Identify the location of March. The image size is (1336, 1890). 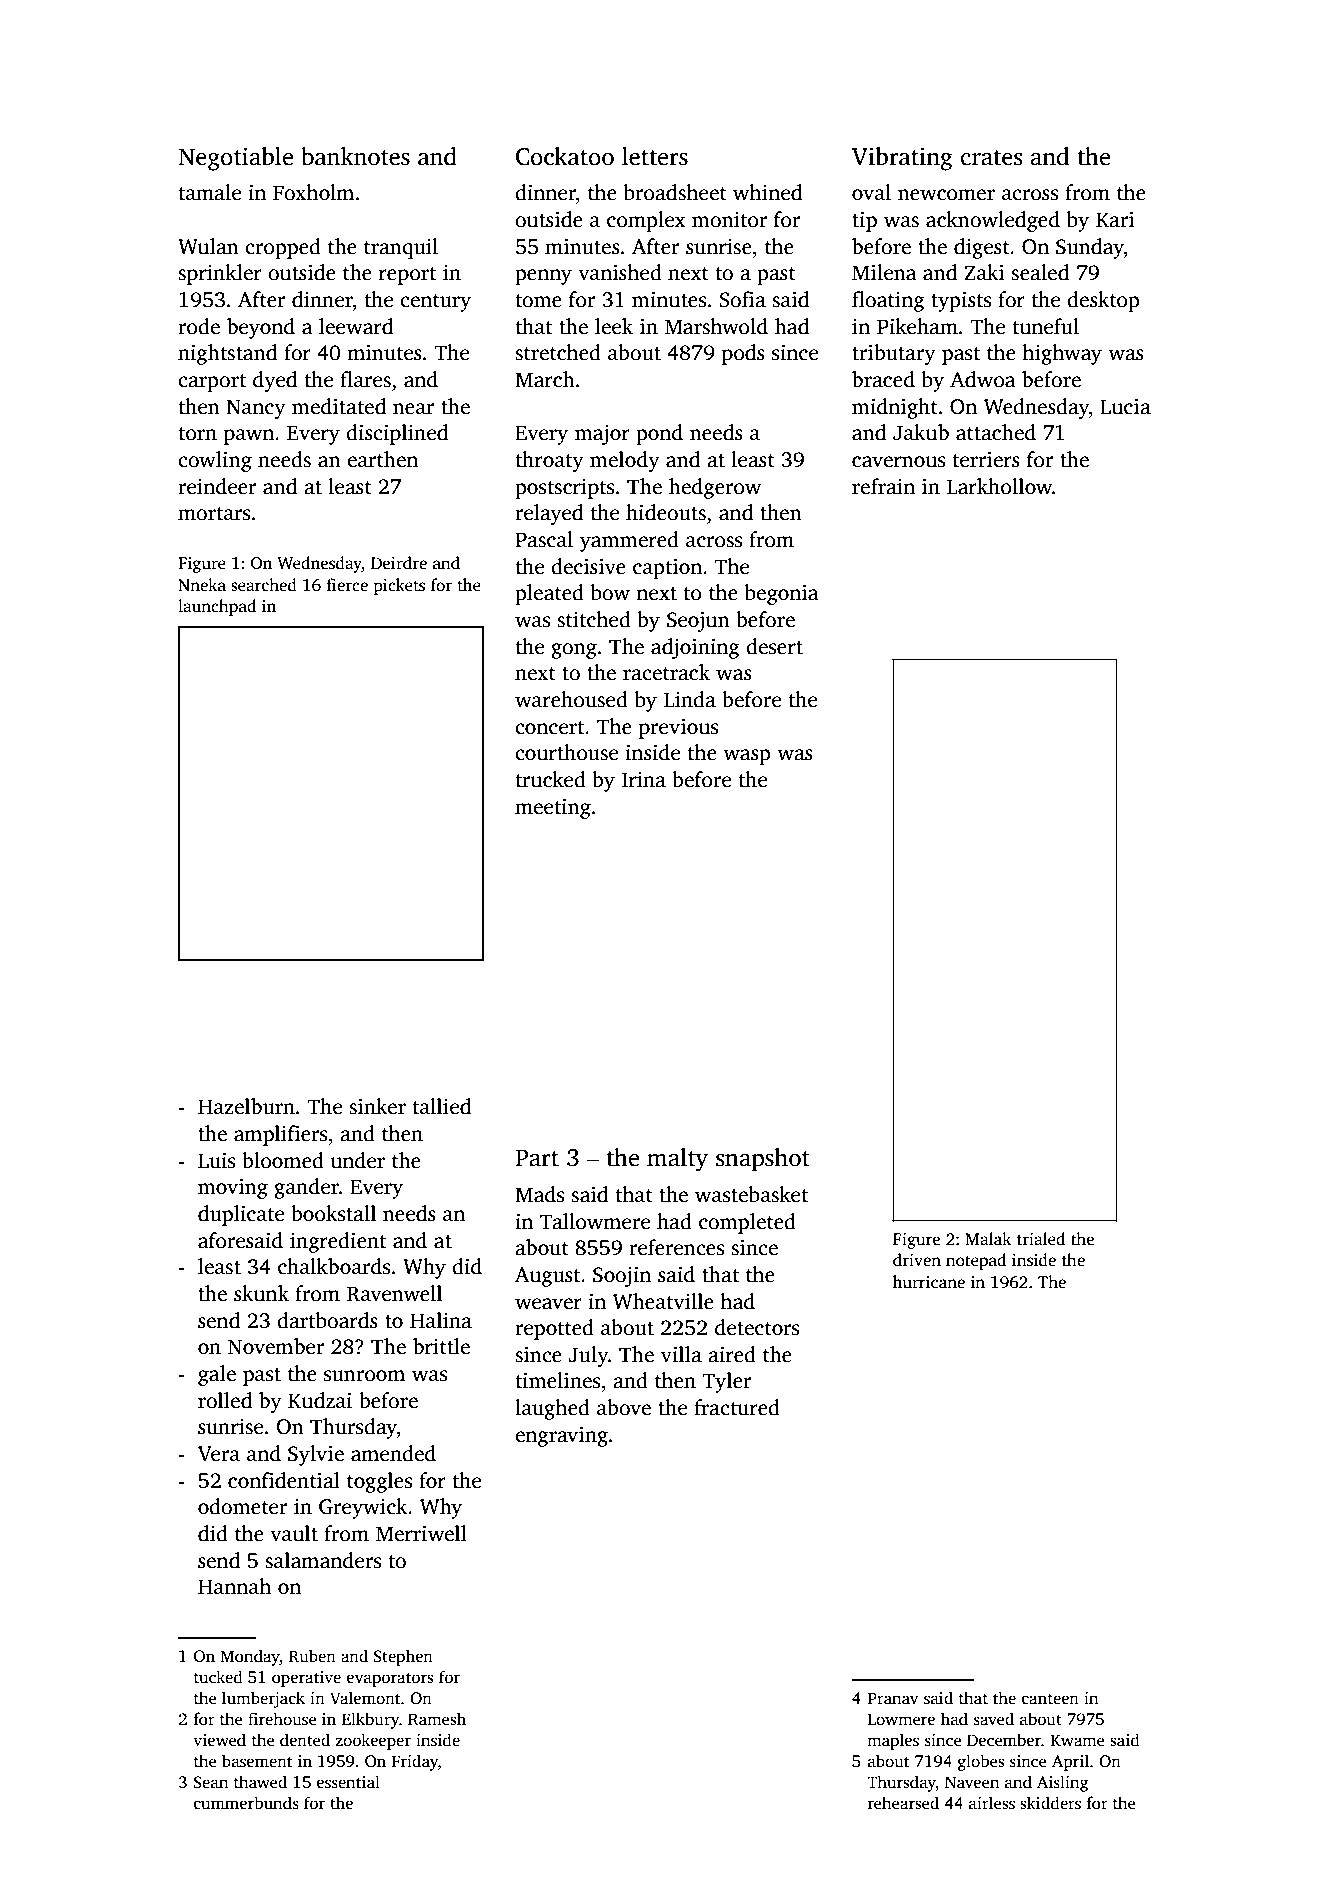
(545, 379).
